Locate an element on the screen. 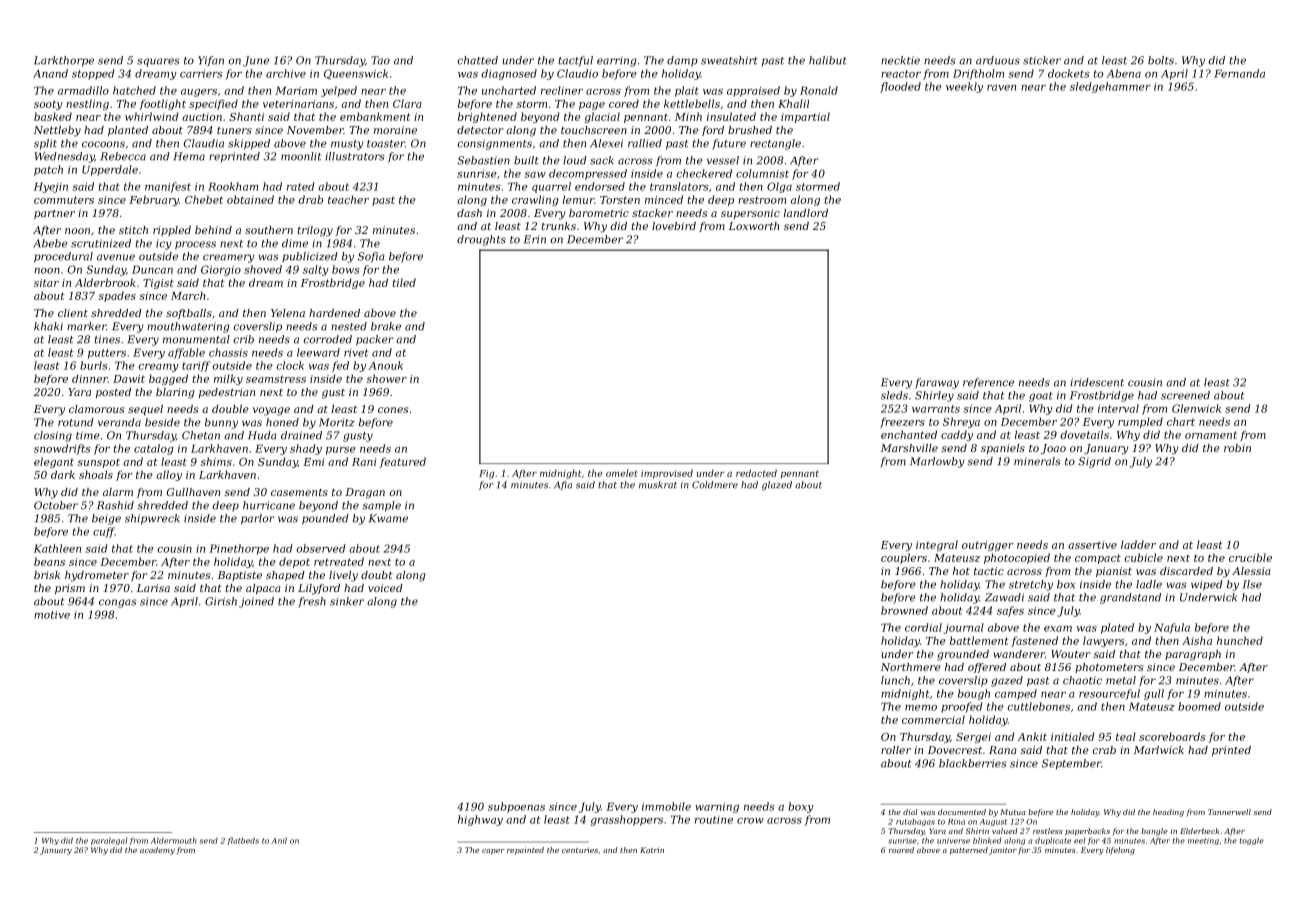 This screenshot has height=924, width=1308. brake is located at coordinates (386, 326).
